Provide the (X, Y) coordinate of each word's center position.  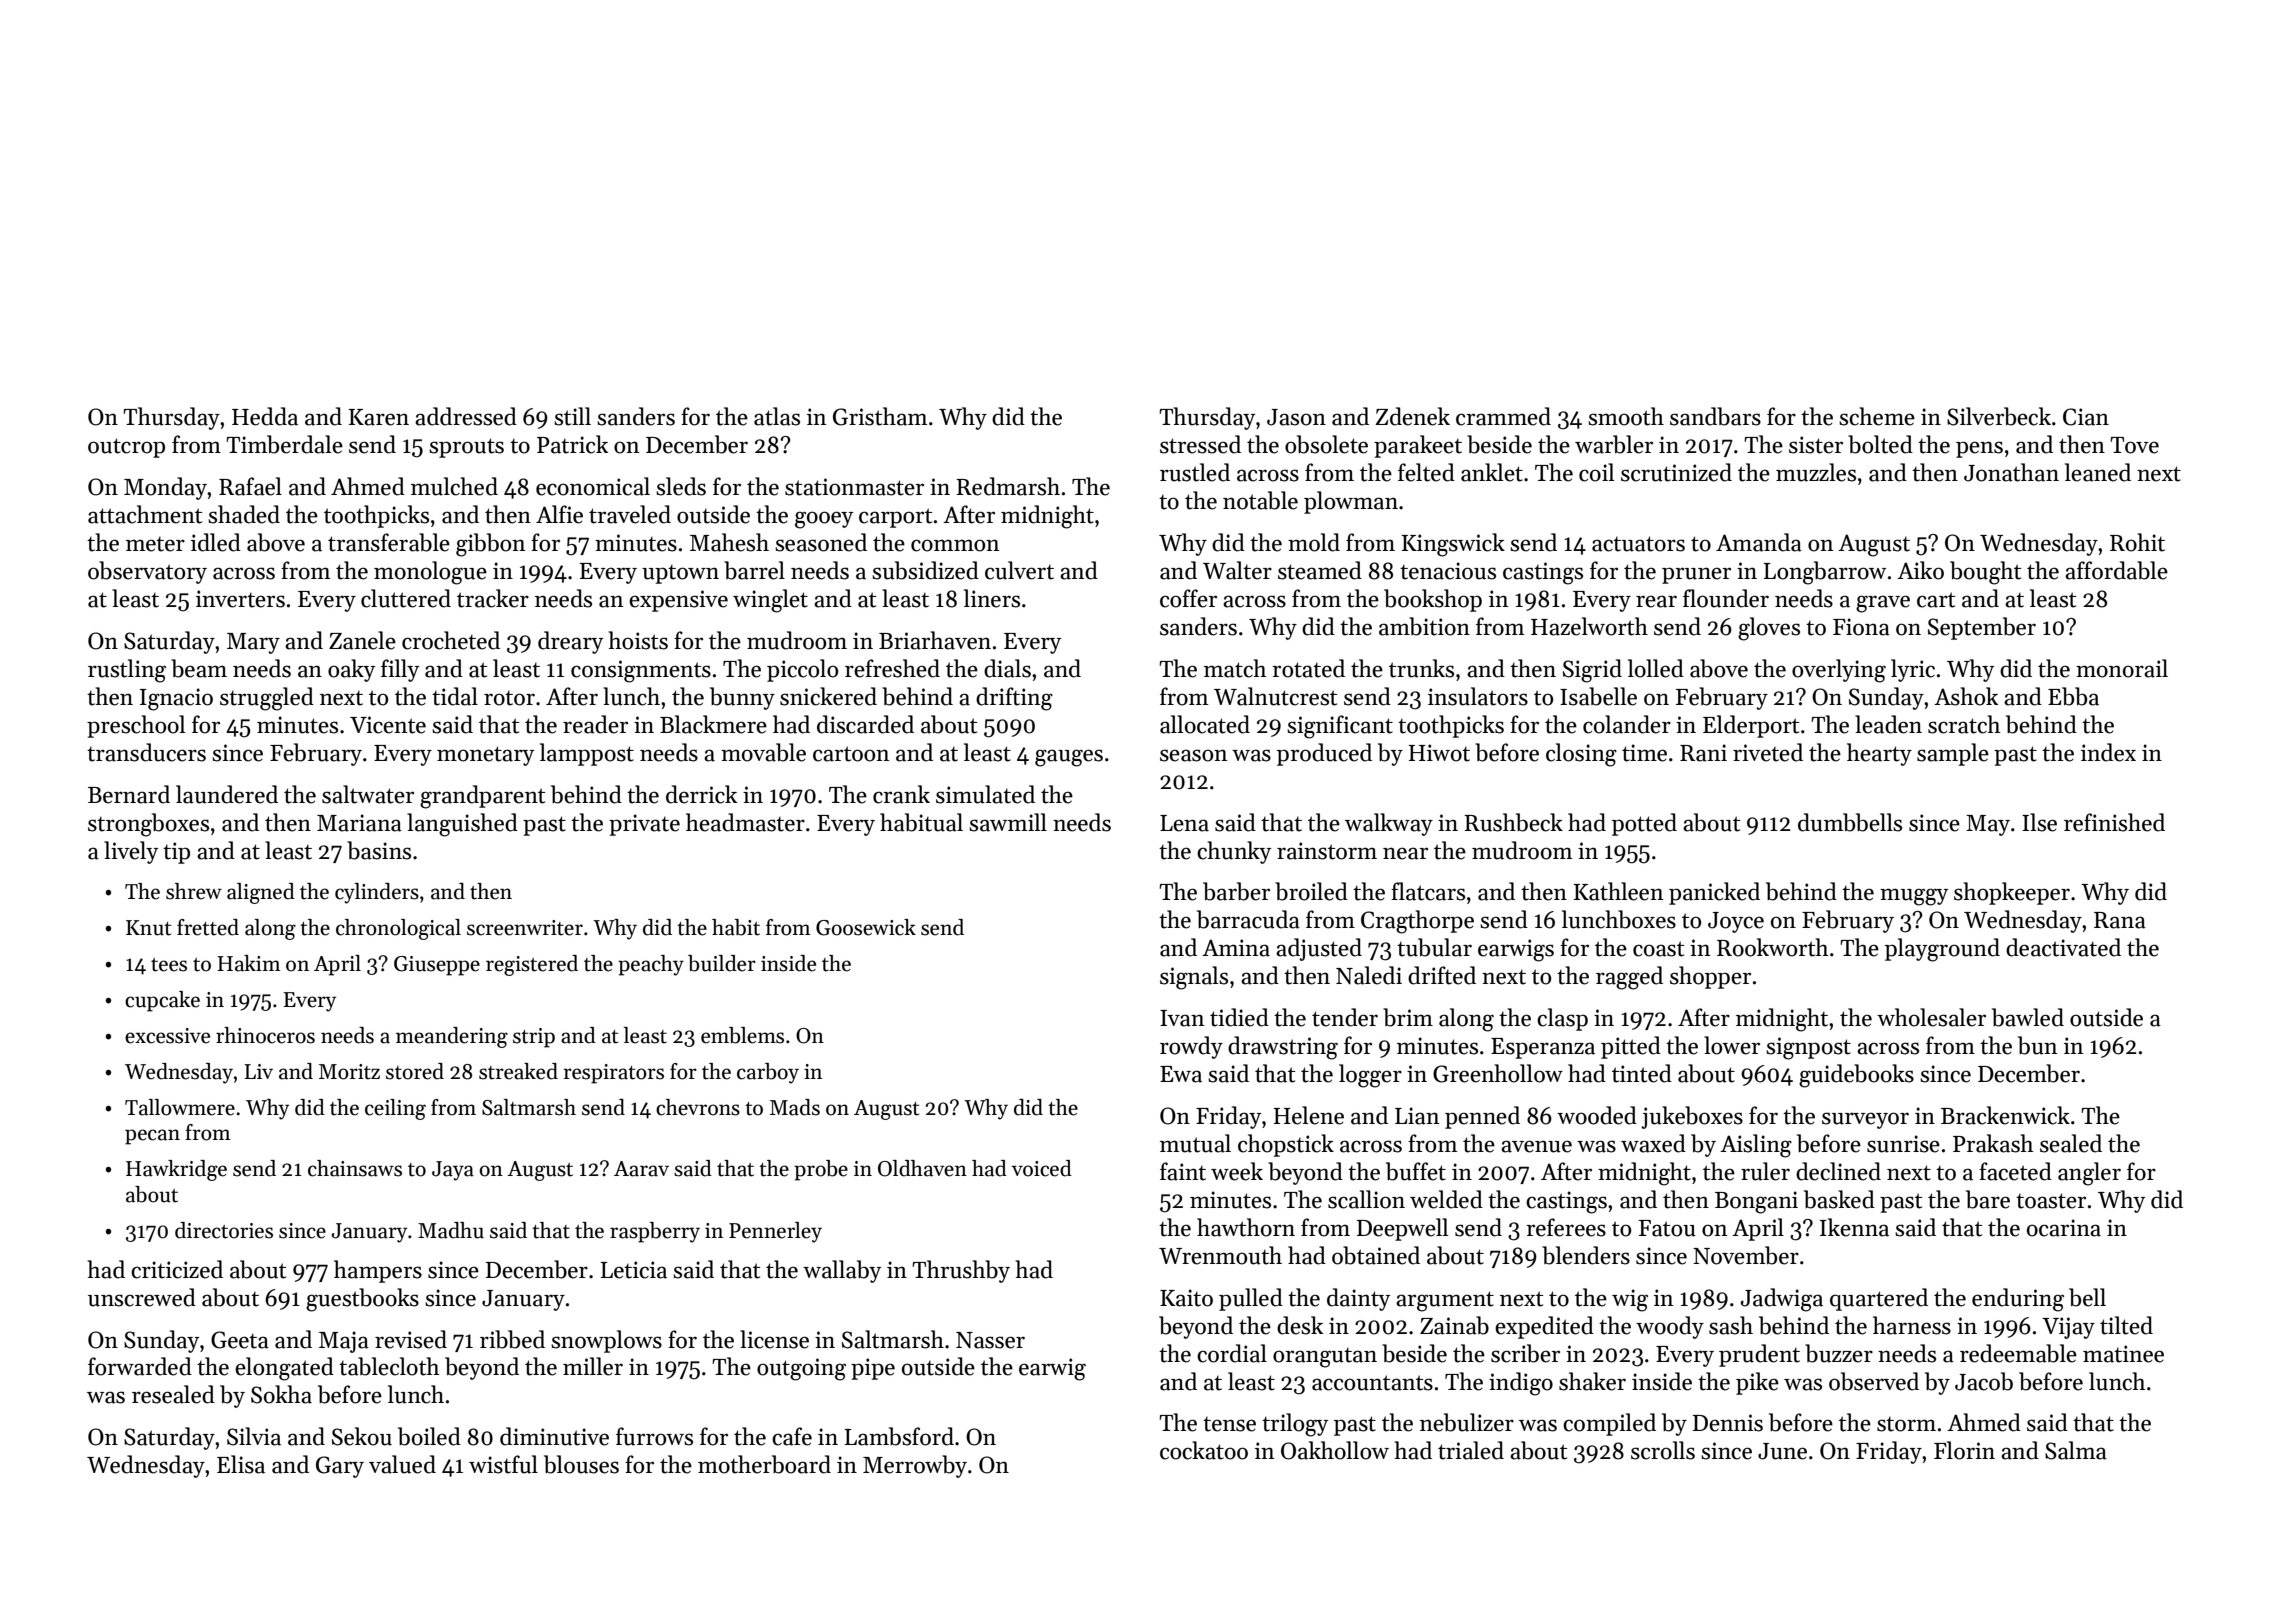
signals (1194, 978)
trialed (1471, 1450)
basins (379, 850)
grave (1883, 604)
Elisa (241, 1464)
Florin (1964, 1450)
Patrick (572, 444)
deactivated (2063, 947)
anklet (1492, 472)
